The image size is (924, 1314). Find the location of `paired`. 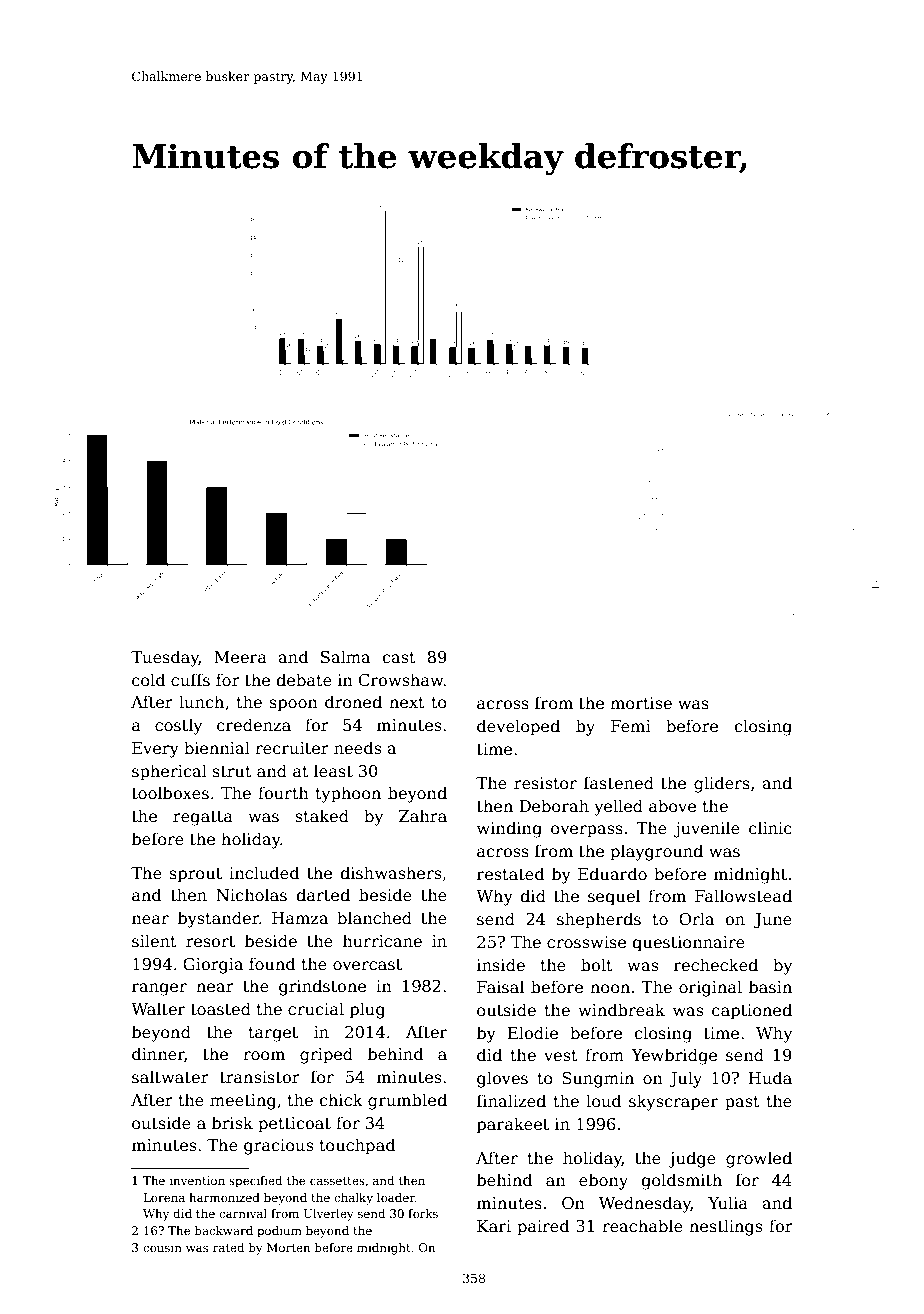

paired is located at coordinates (543, 1227).
